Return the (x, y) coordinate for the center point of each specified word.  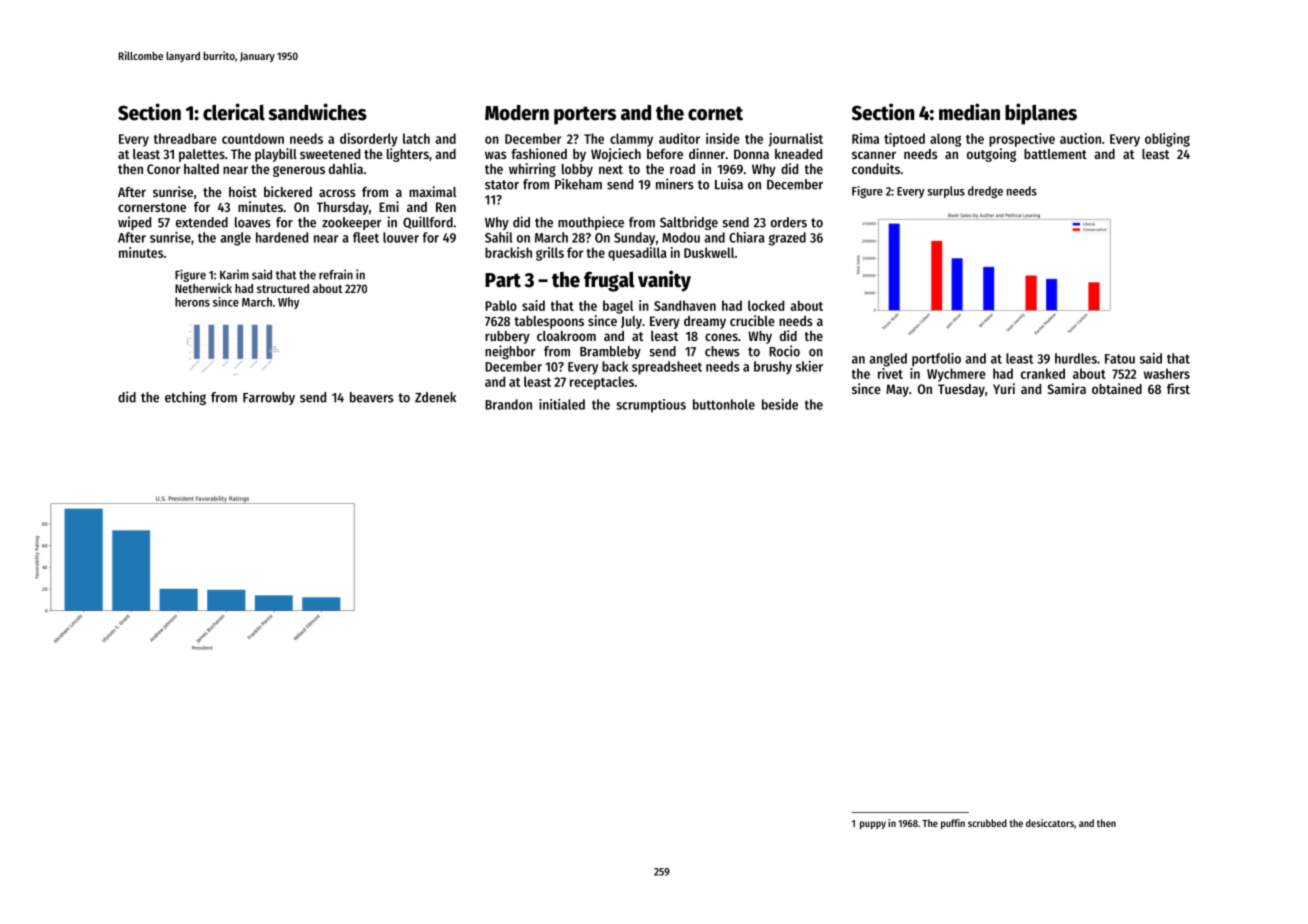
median (969, 112)
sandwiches (317, 112)
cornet (715, 113)
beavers (372, 397)
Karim (234, 274)
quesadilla (637, 254)
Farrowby (269, 398)
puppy (873, 825)
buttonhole (724, 404)
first (1178, 388)
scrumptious (651, 406)
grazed (787, 239)
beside (780, 404)
